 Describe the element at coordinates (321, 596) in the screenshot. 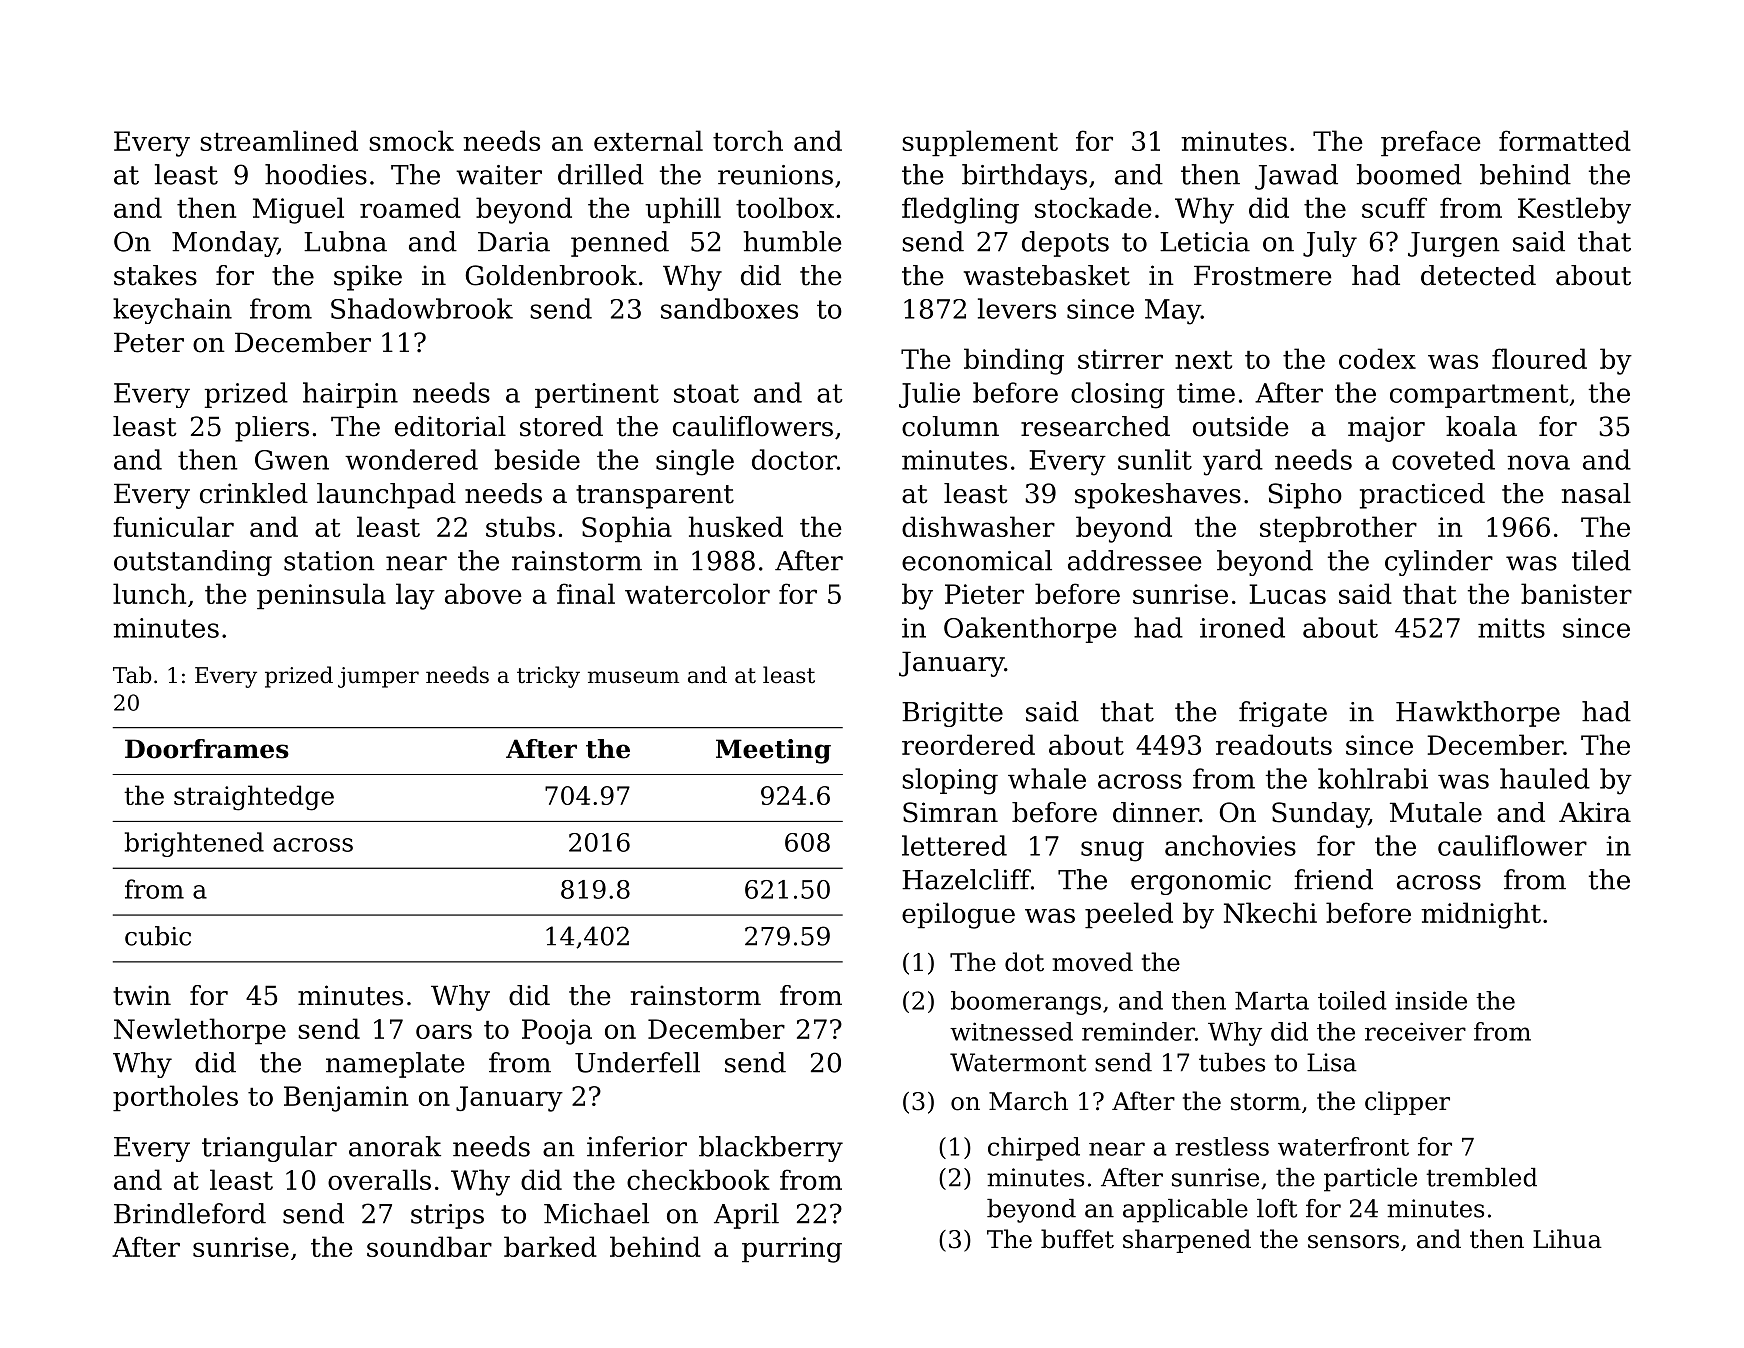

I see `peninsula` at that location.
